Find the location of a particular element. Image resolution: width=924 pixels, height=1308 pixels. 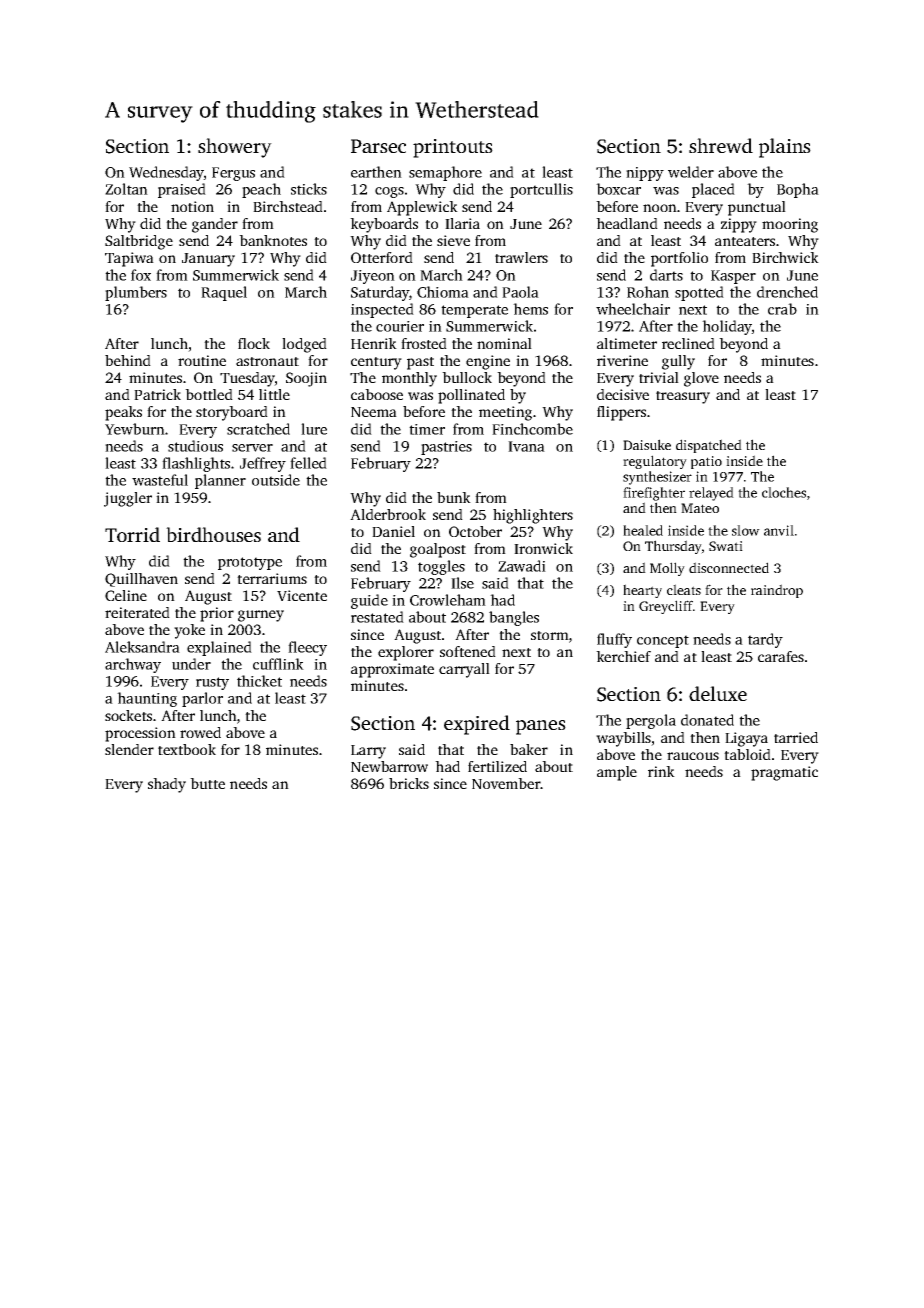

Saturday is located at coordinates (380, 293).
